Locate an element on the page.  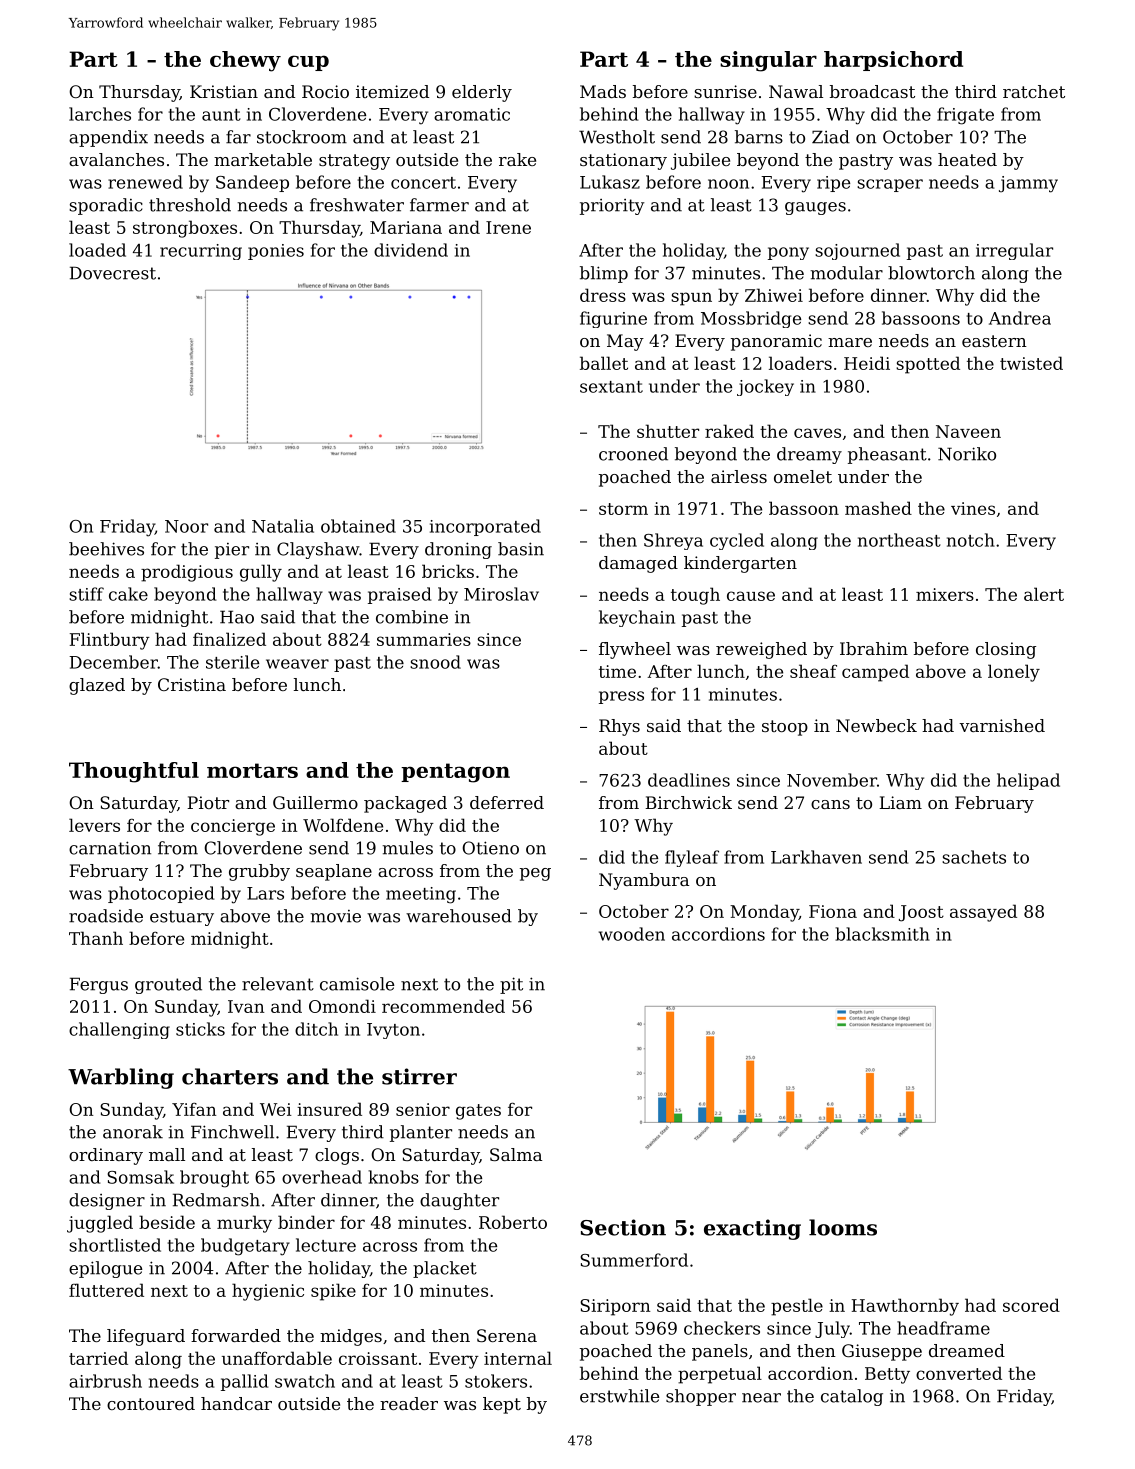
spotted is located at coordinates (928, 365).
